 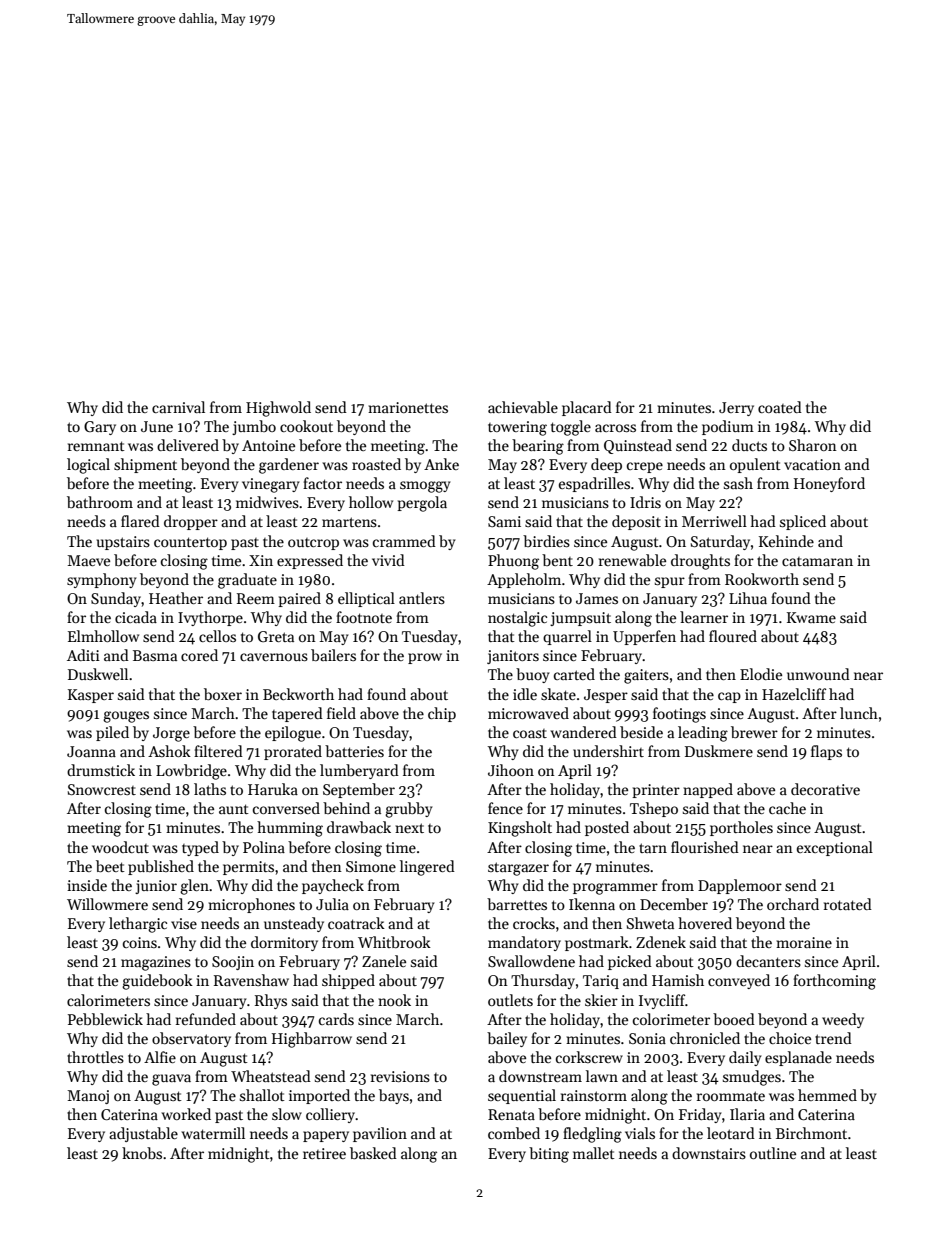 What do you see at coordinates (359, 790) in the screenshot?
I see `September` at bounding box center [359, 790].
